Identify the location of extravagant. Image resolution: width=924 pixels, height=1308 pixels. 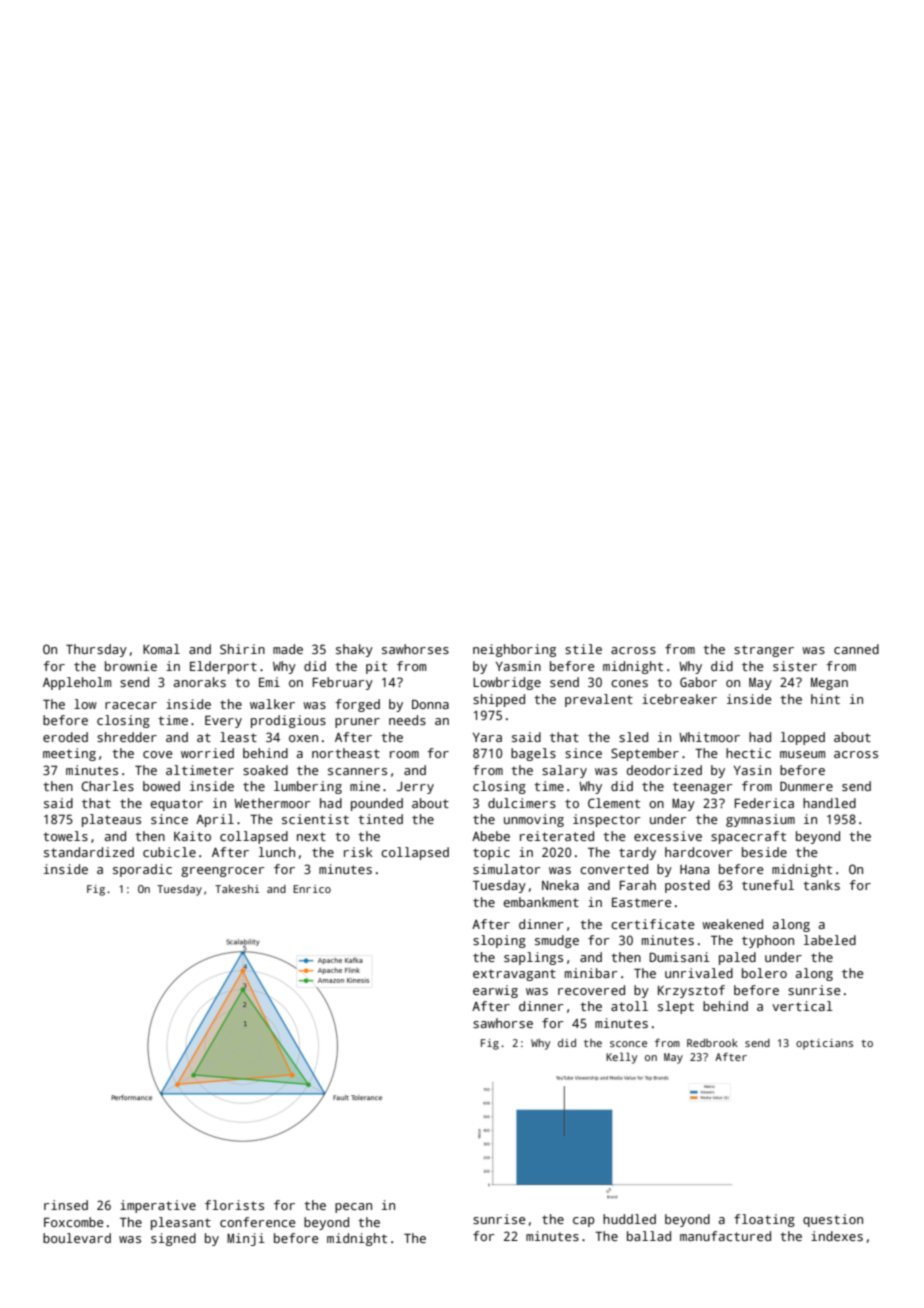
(514, 975).
